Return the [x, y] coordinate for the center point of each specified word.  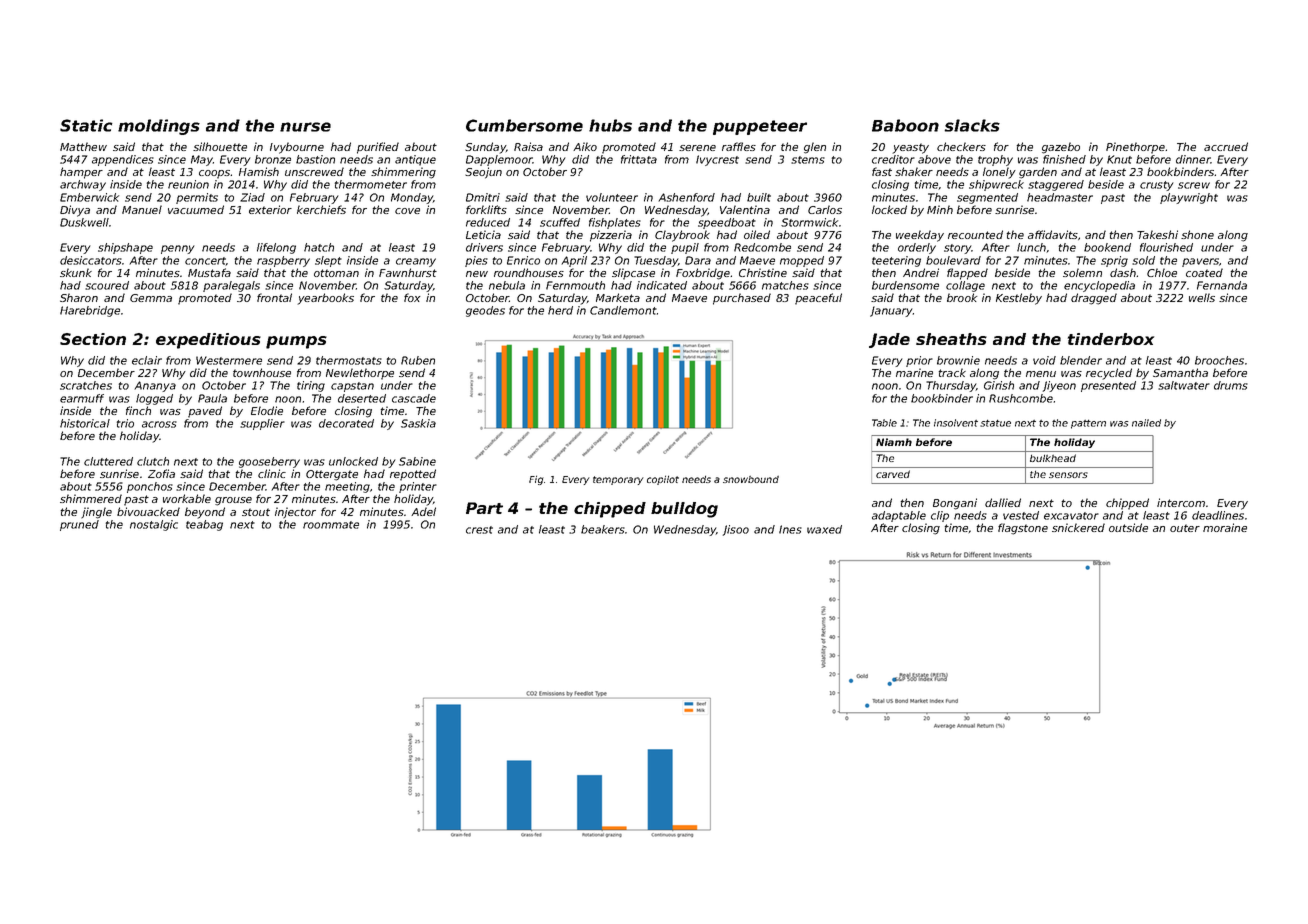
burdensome [905, 285]
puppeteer [760, 127]
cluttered [108, 461]
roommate [331, 525]
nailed [1146, 423]
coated [1204, 272]
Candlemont [623, 310]
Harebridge [90, 311]
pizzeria [611, 236]
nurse [305, 127]
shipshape [125, 248]
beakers [603, 529]
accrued [1226, 146]
